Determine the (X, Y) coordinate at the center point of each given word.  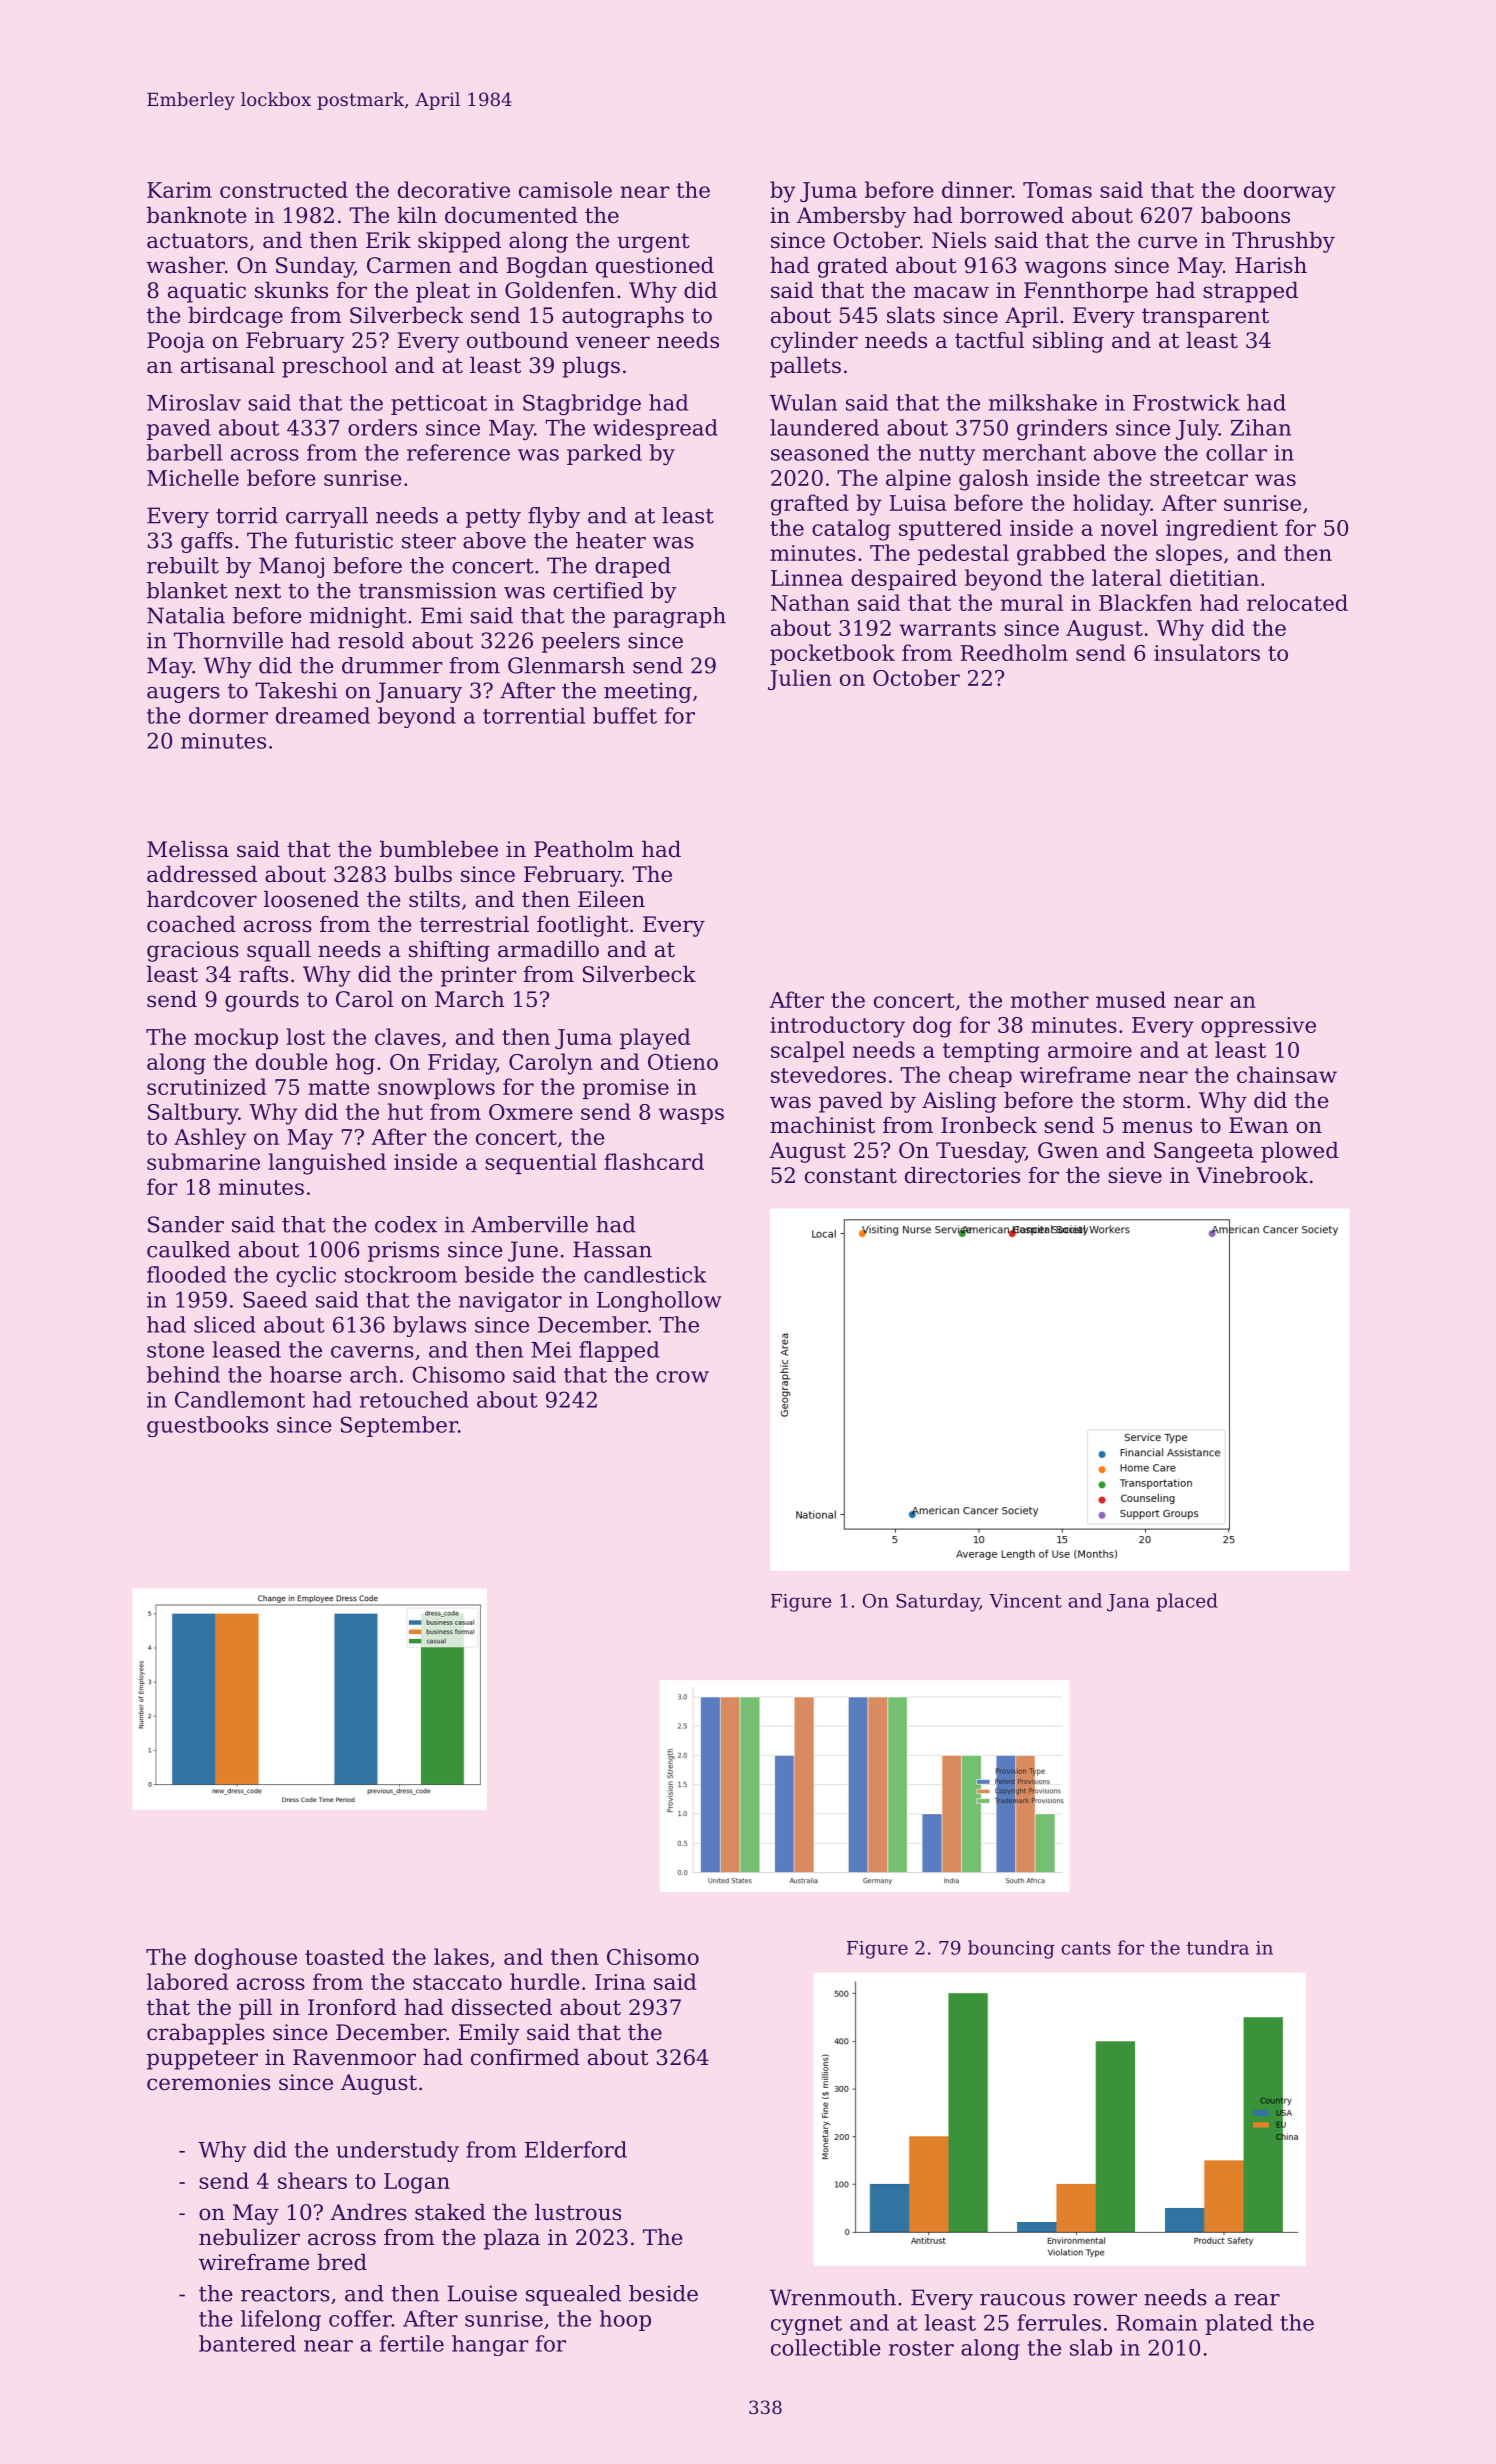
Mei (551, 1350)
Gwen (1068, 1150)
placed (1187, 1602)
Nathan (810, 602)
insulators (1207, 652)
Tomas (1057, 190)
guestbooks (207, 1426)
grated (853, 267)
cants (1086, 1948)
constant (851, 1176)
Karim (179, 190)
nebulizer (249, 2237)
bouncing (1011, 1949)
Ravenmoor (354, 2057)
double (292, 1061)
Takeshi (296, 690)
